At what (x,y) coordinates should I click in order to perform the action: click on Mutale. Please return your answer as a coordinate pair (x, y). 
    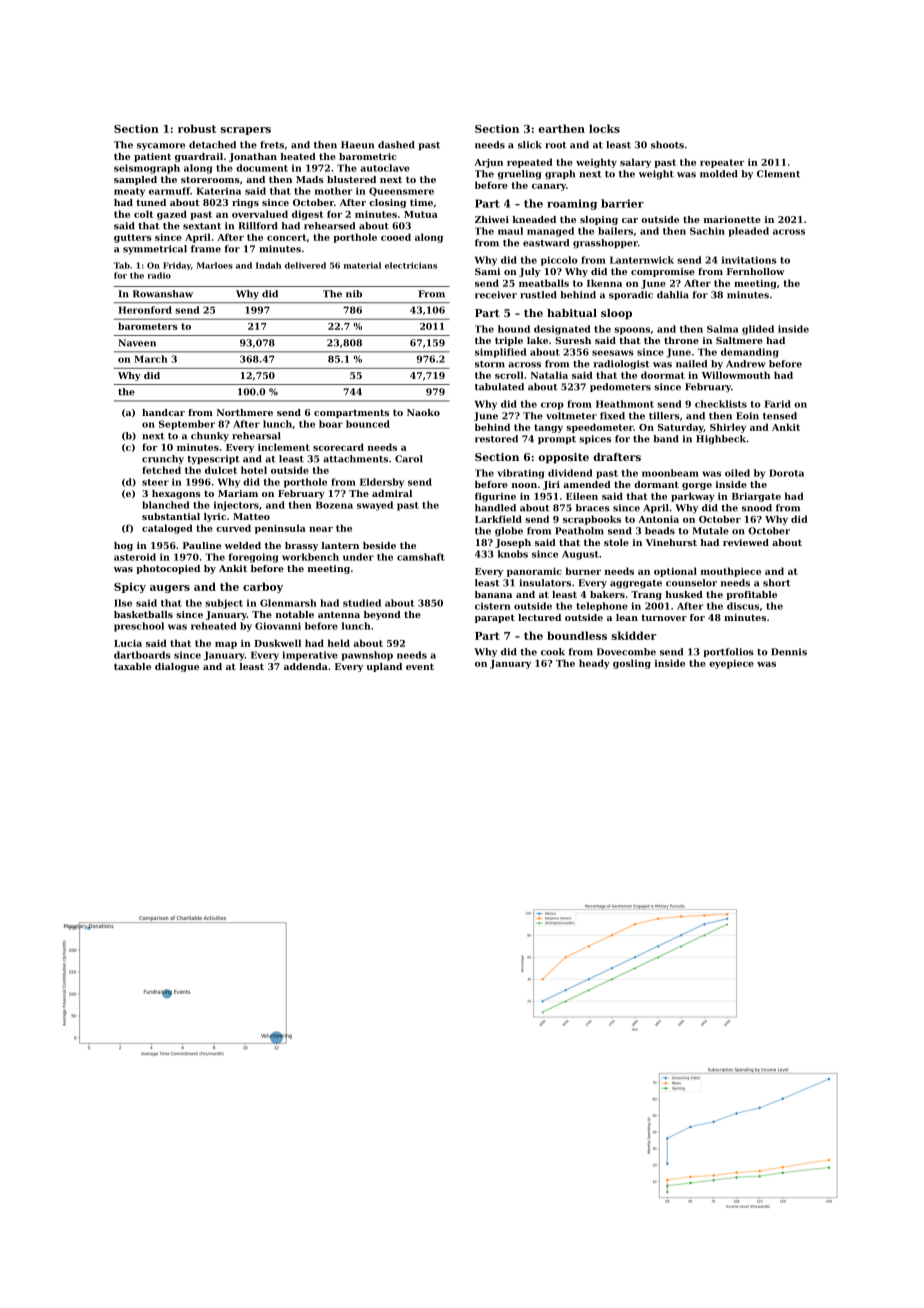
    Looking at the image, I should click on (710, 531).
